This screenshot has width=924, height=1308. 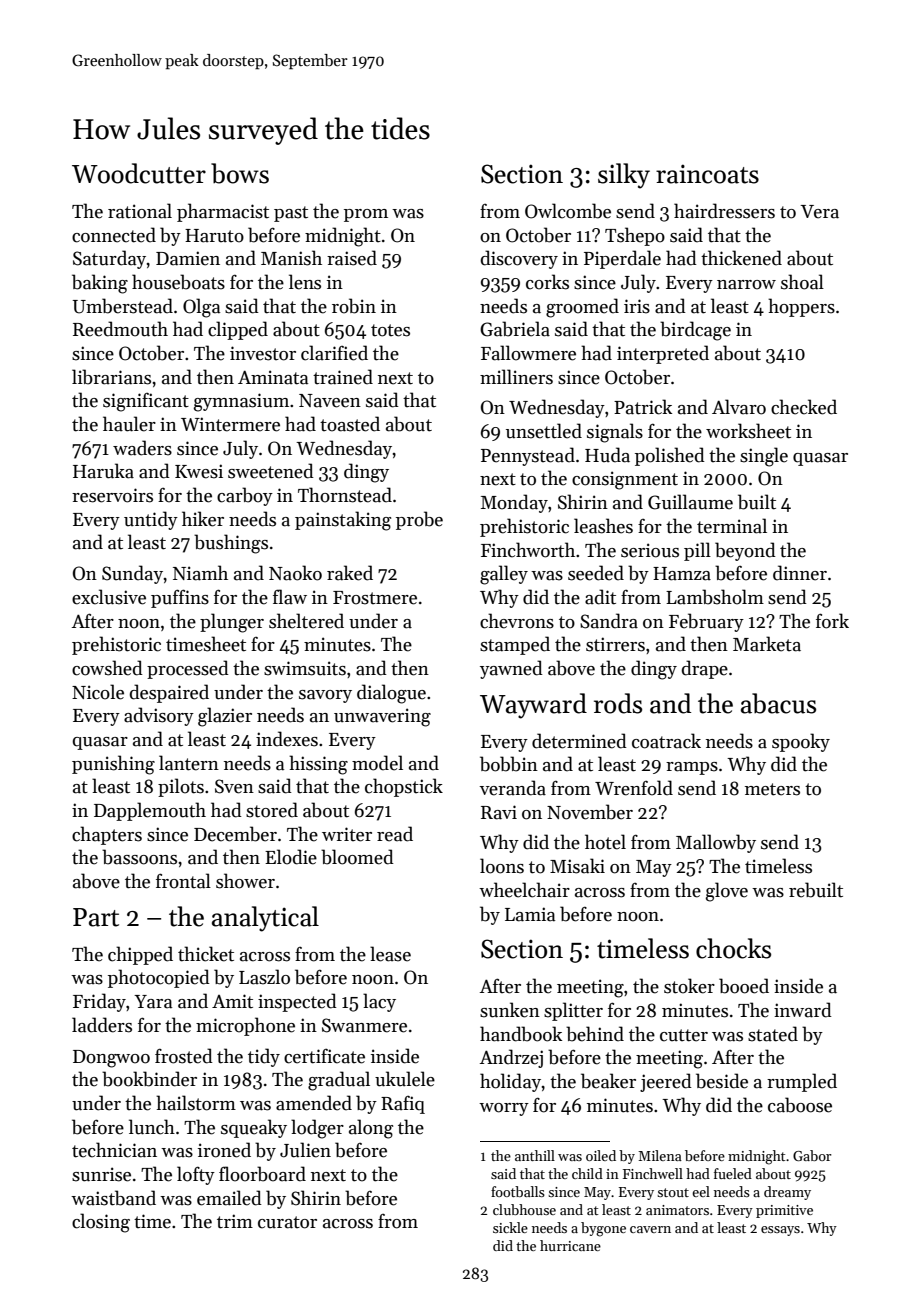 I want to click on prom, so click(x=366, y=215).
